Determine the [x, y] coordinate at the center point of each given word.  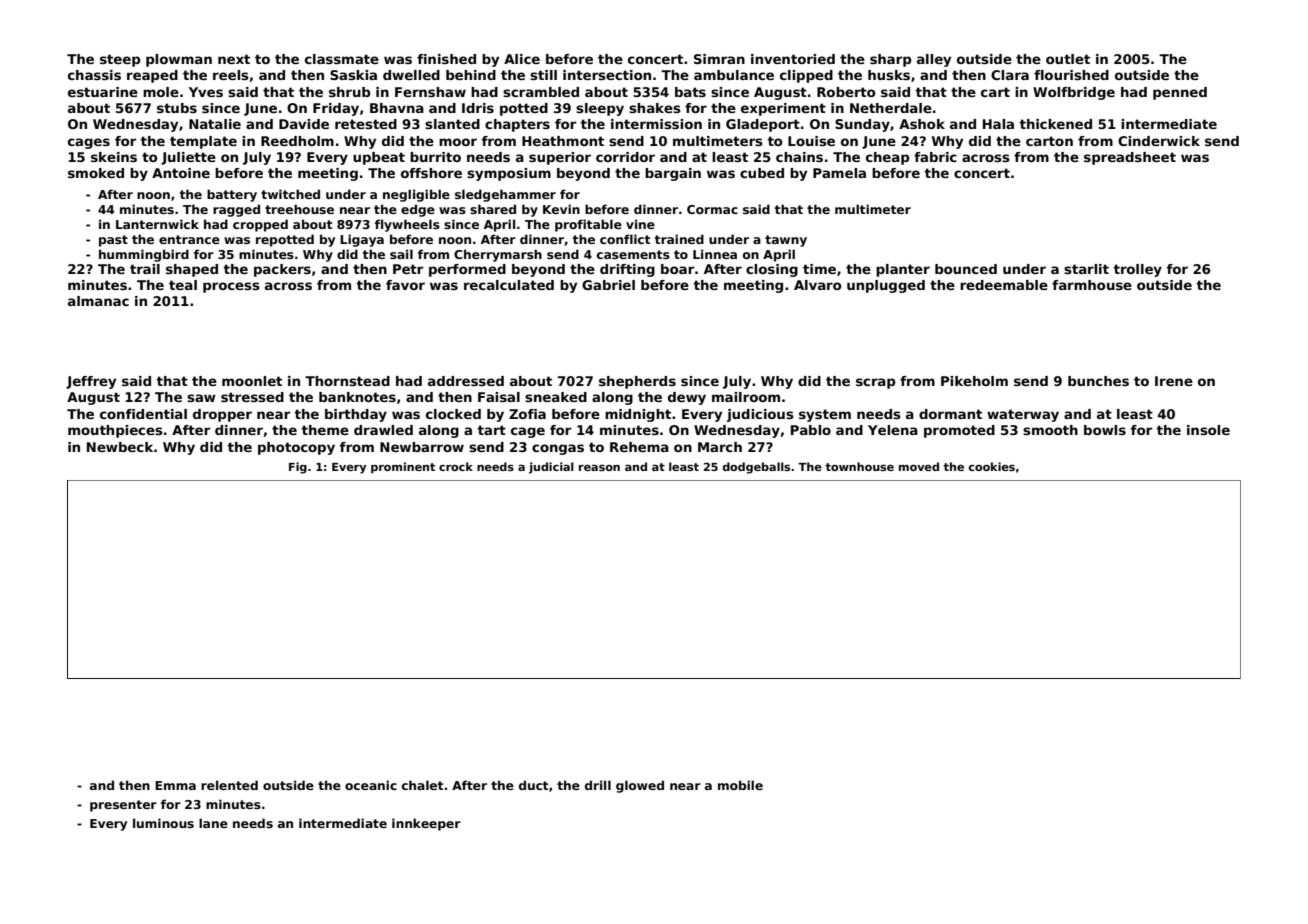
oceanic [371, 785]
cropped [260, 225]
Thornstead [347, 381]
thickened [1055, 124]
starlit [1086, 269]
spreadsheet [1130, 158]
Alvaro [817, 285]
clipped [806, 76]
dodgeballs [756, 468]
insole [1208, 430]
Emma [175, 785]
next [234, 59]
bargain [673, 174]
